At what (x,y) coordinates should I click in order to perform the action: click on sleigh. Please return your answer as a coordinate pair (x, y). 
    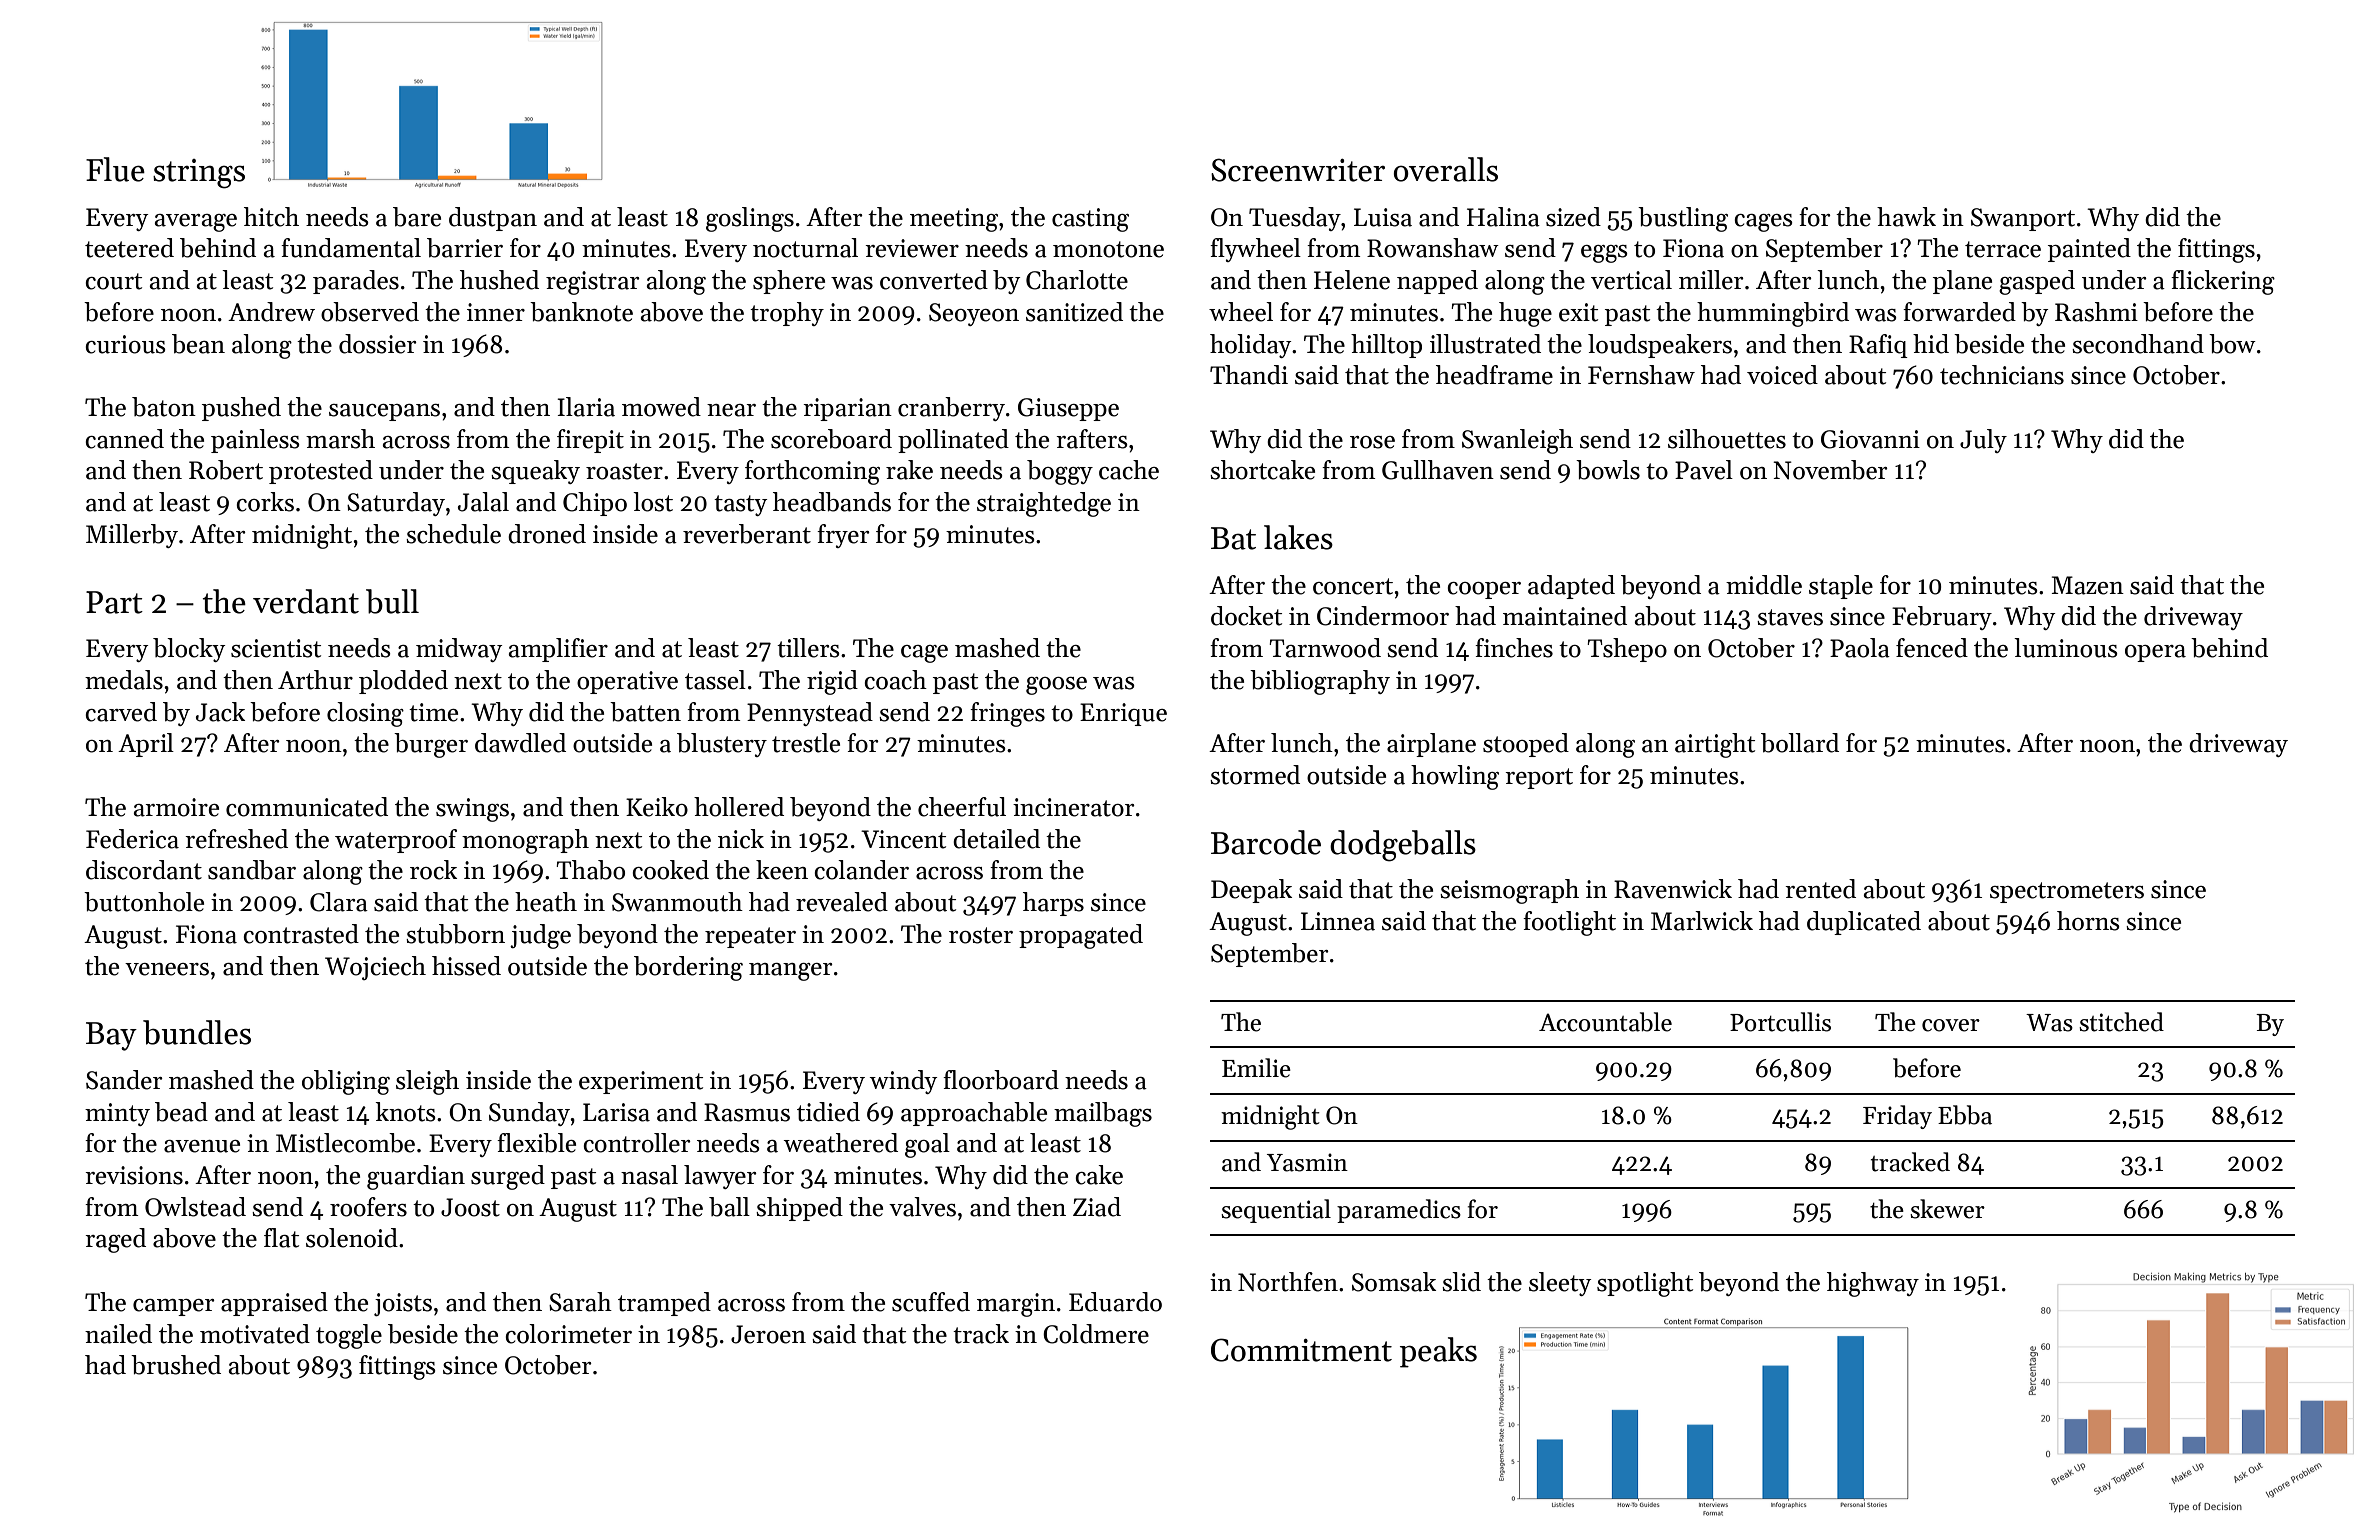
    Looking at the image, I should click on (427, 1082).
